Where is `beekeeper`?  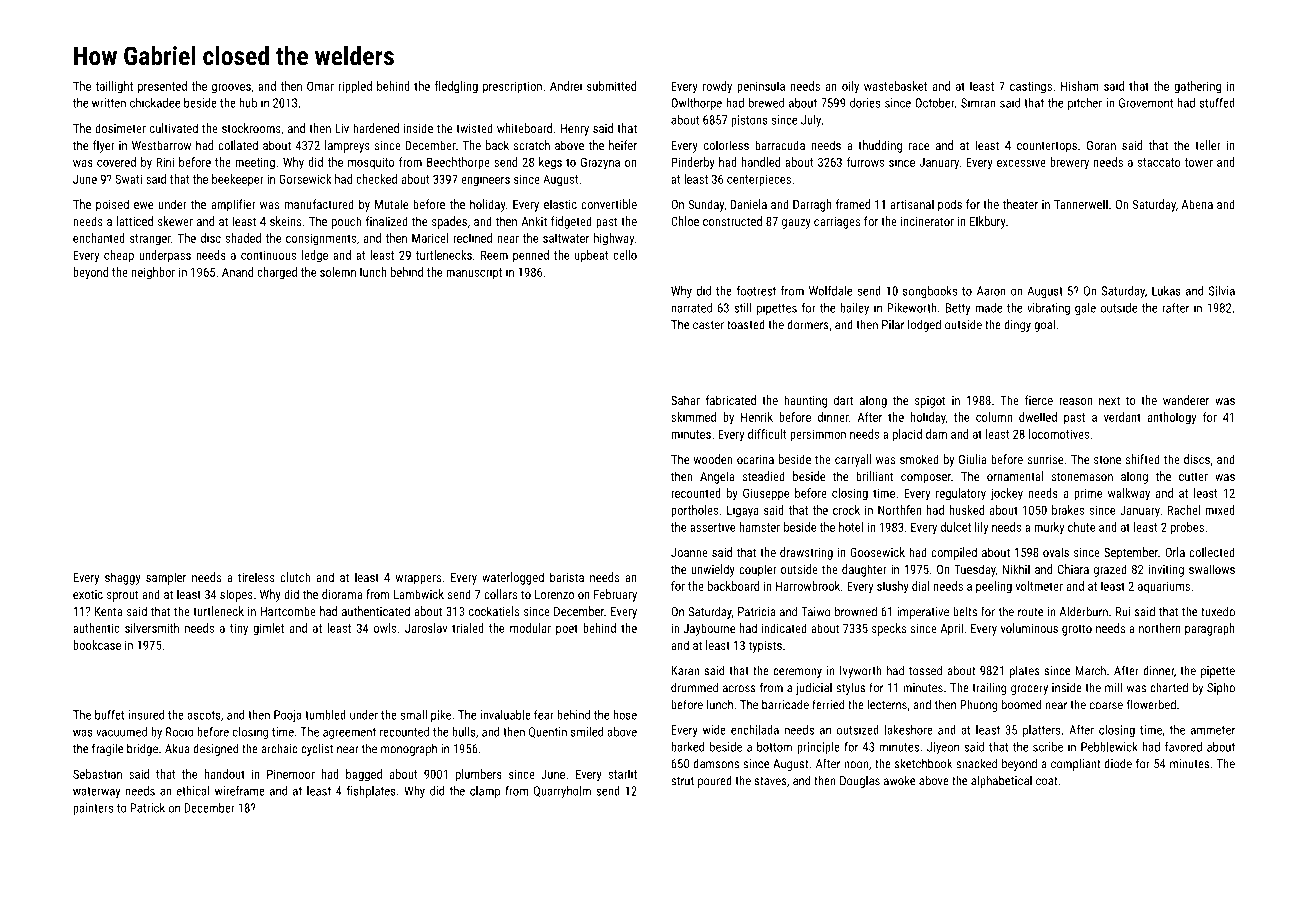 beekeeper is located at coordinates (238, 180).
